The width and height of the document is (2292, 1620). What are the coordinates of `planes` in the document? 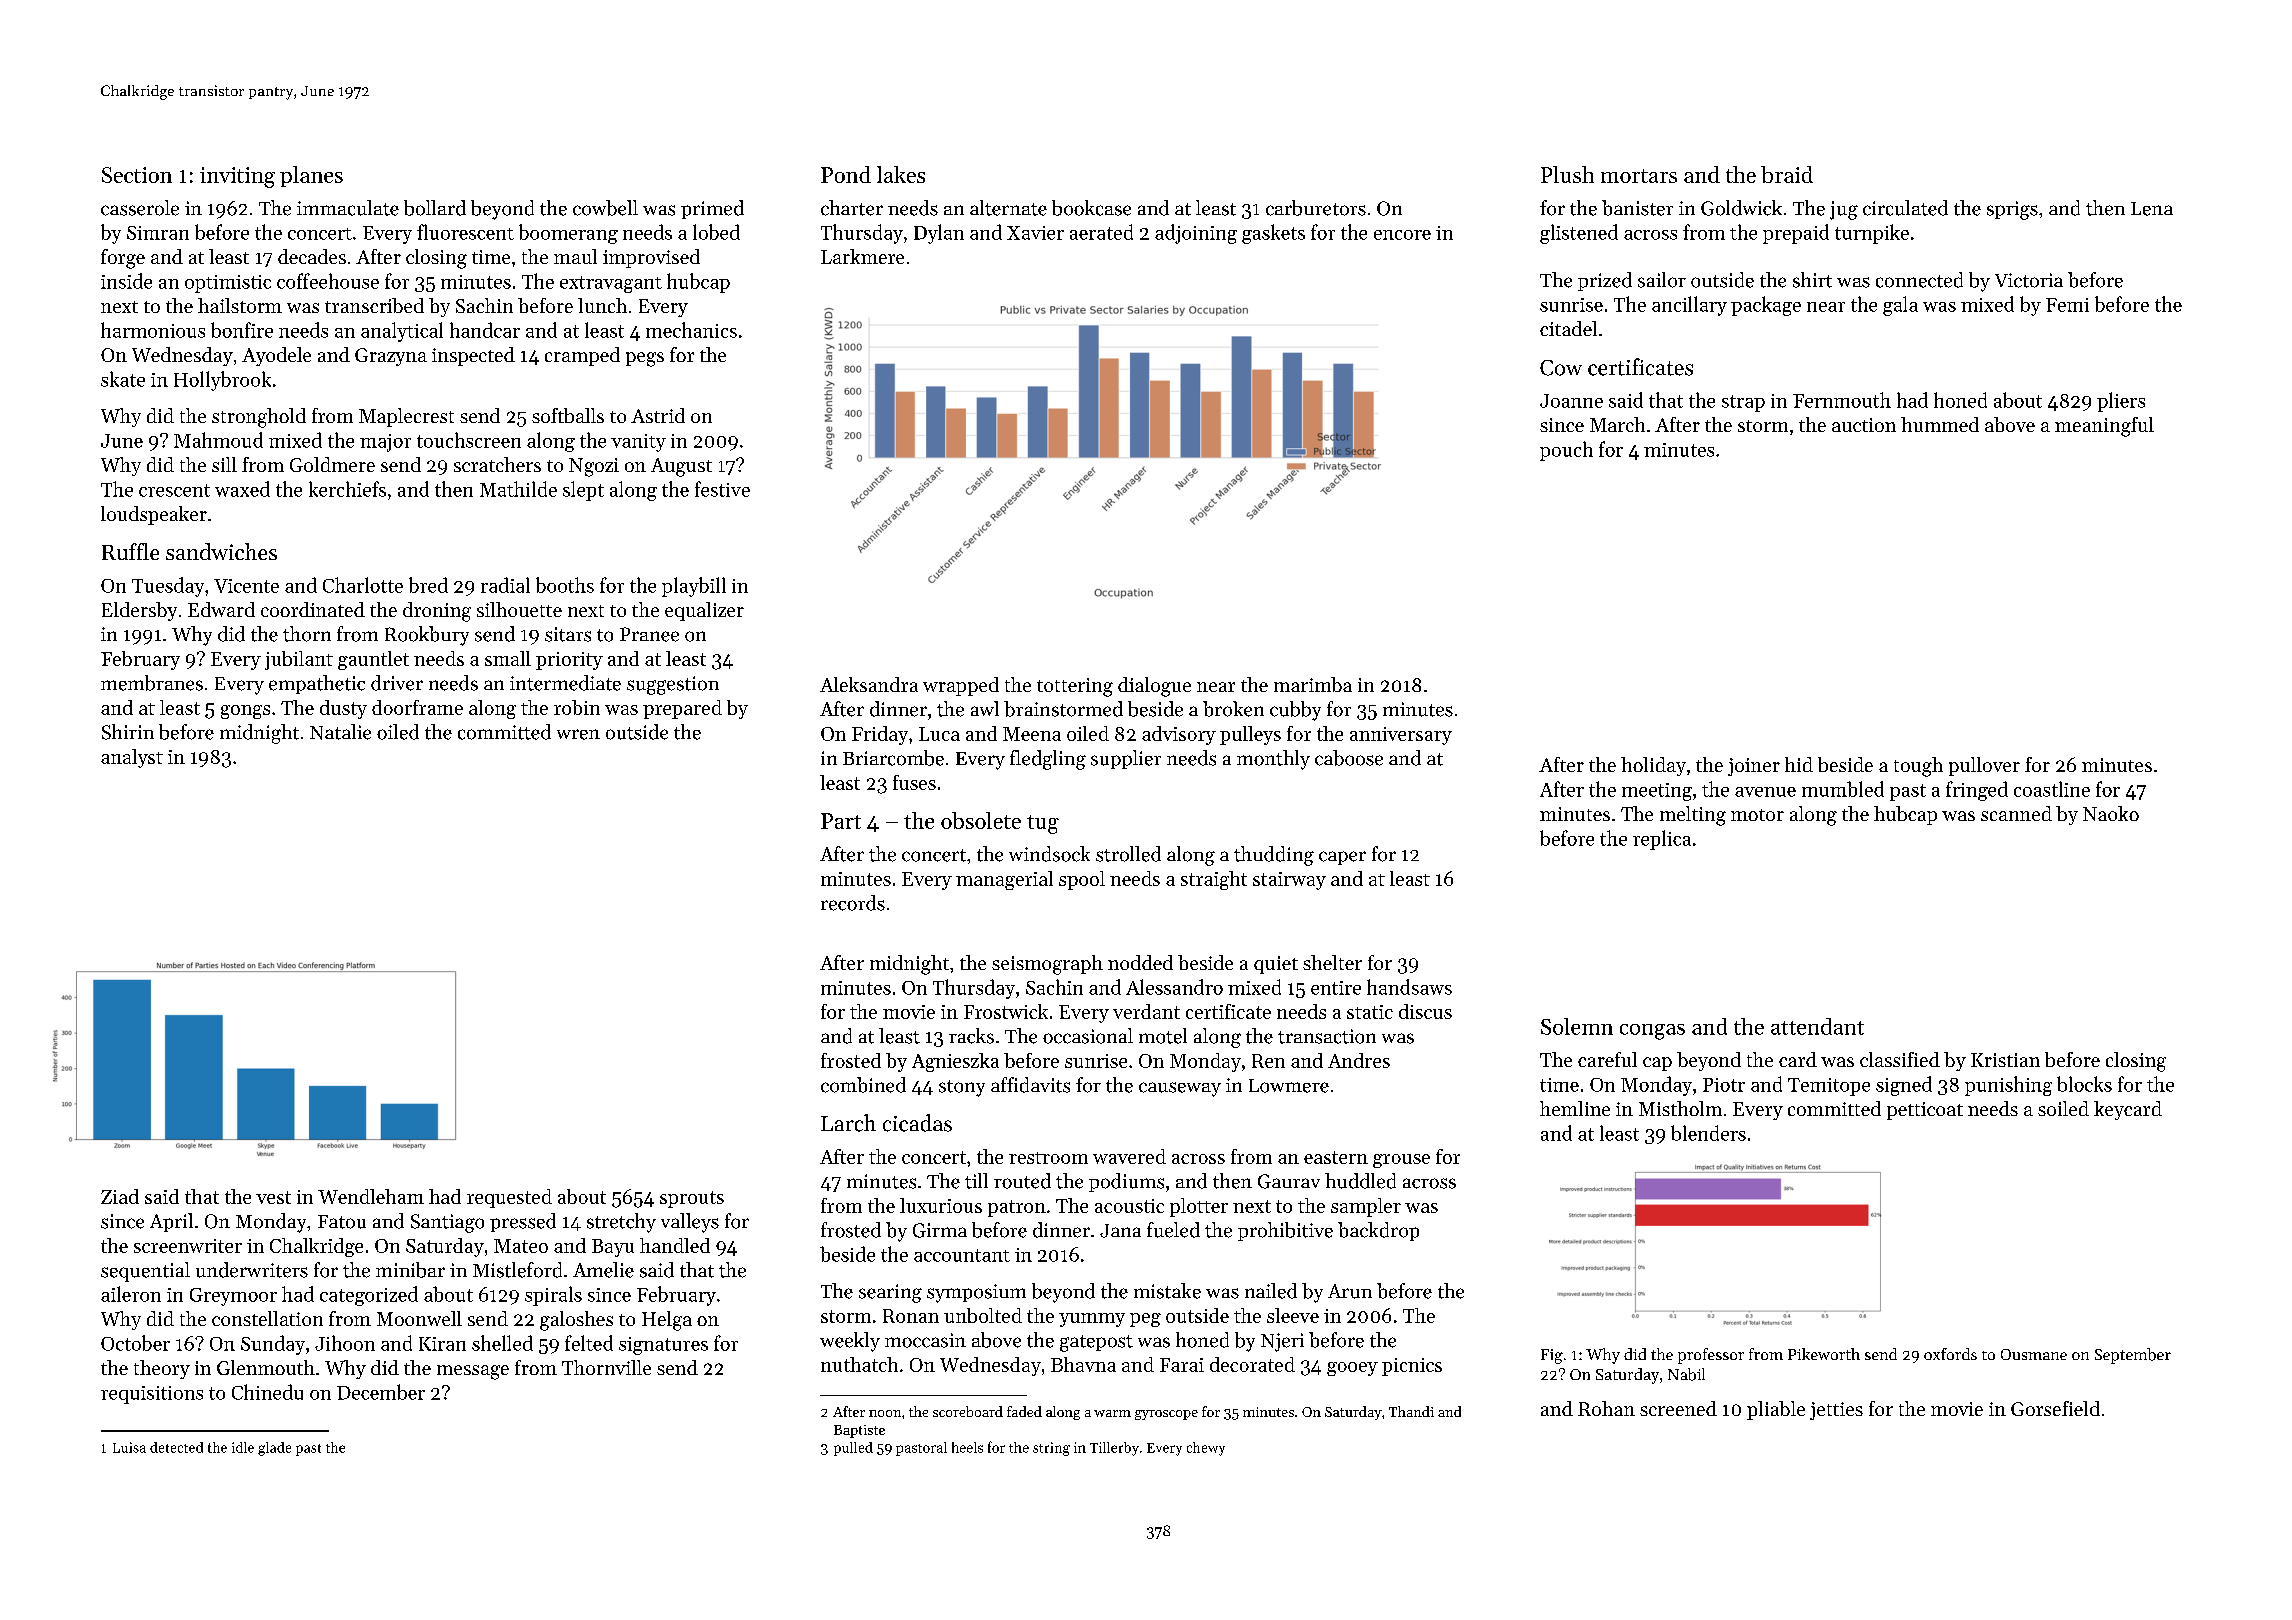 It's located at (311, 176).
